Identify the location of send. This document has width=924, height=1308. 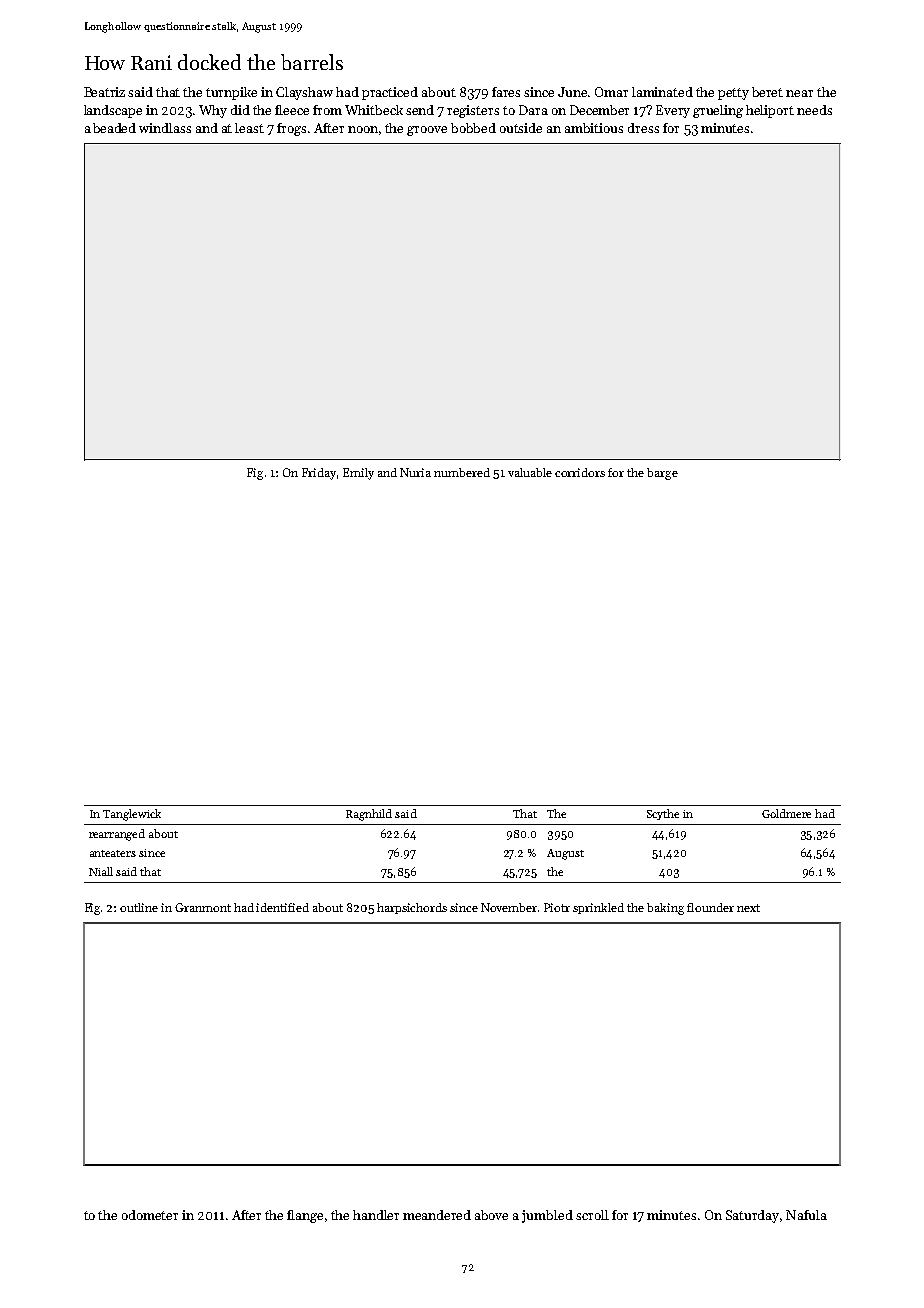
(420, 110).
